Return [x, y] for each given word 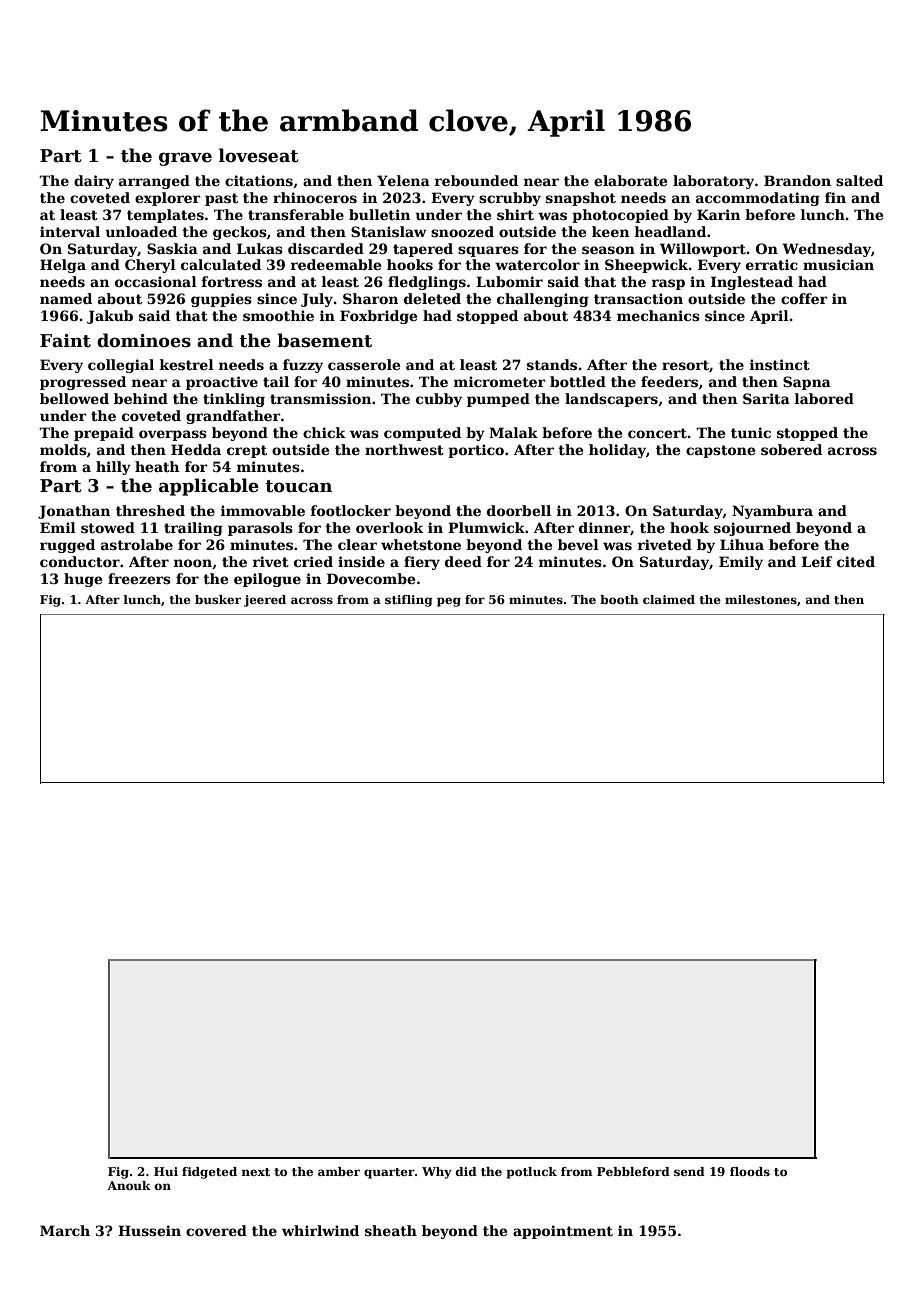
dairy [94, 182]
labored [824, 398]
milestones [761, 599]
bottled [578, 381]
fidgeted [209, 1173]
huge [83, 580]
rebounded [476, 180]
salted [859, 180]
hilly [113, 468]
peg [449, 602]
